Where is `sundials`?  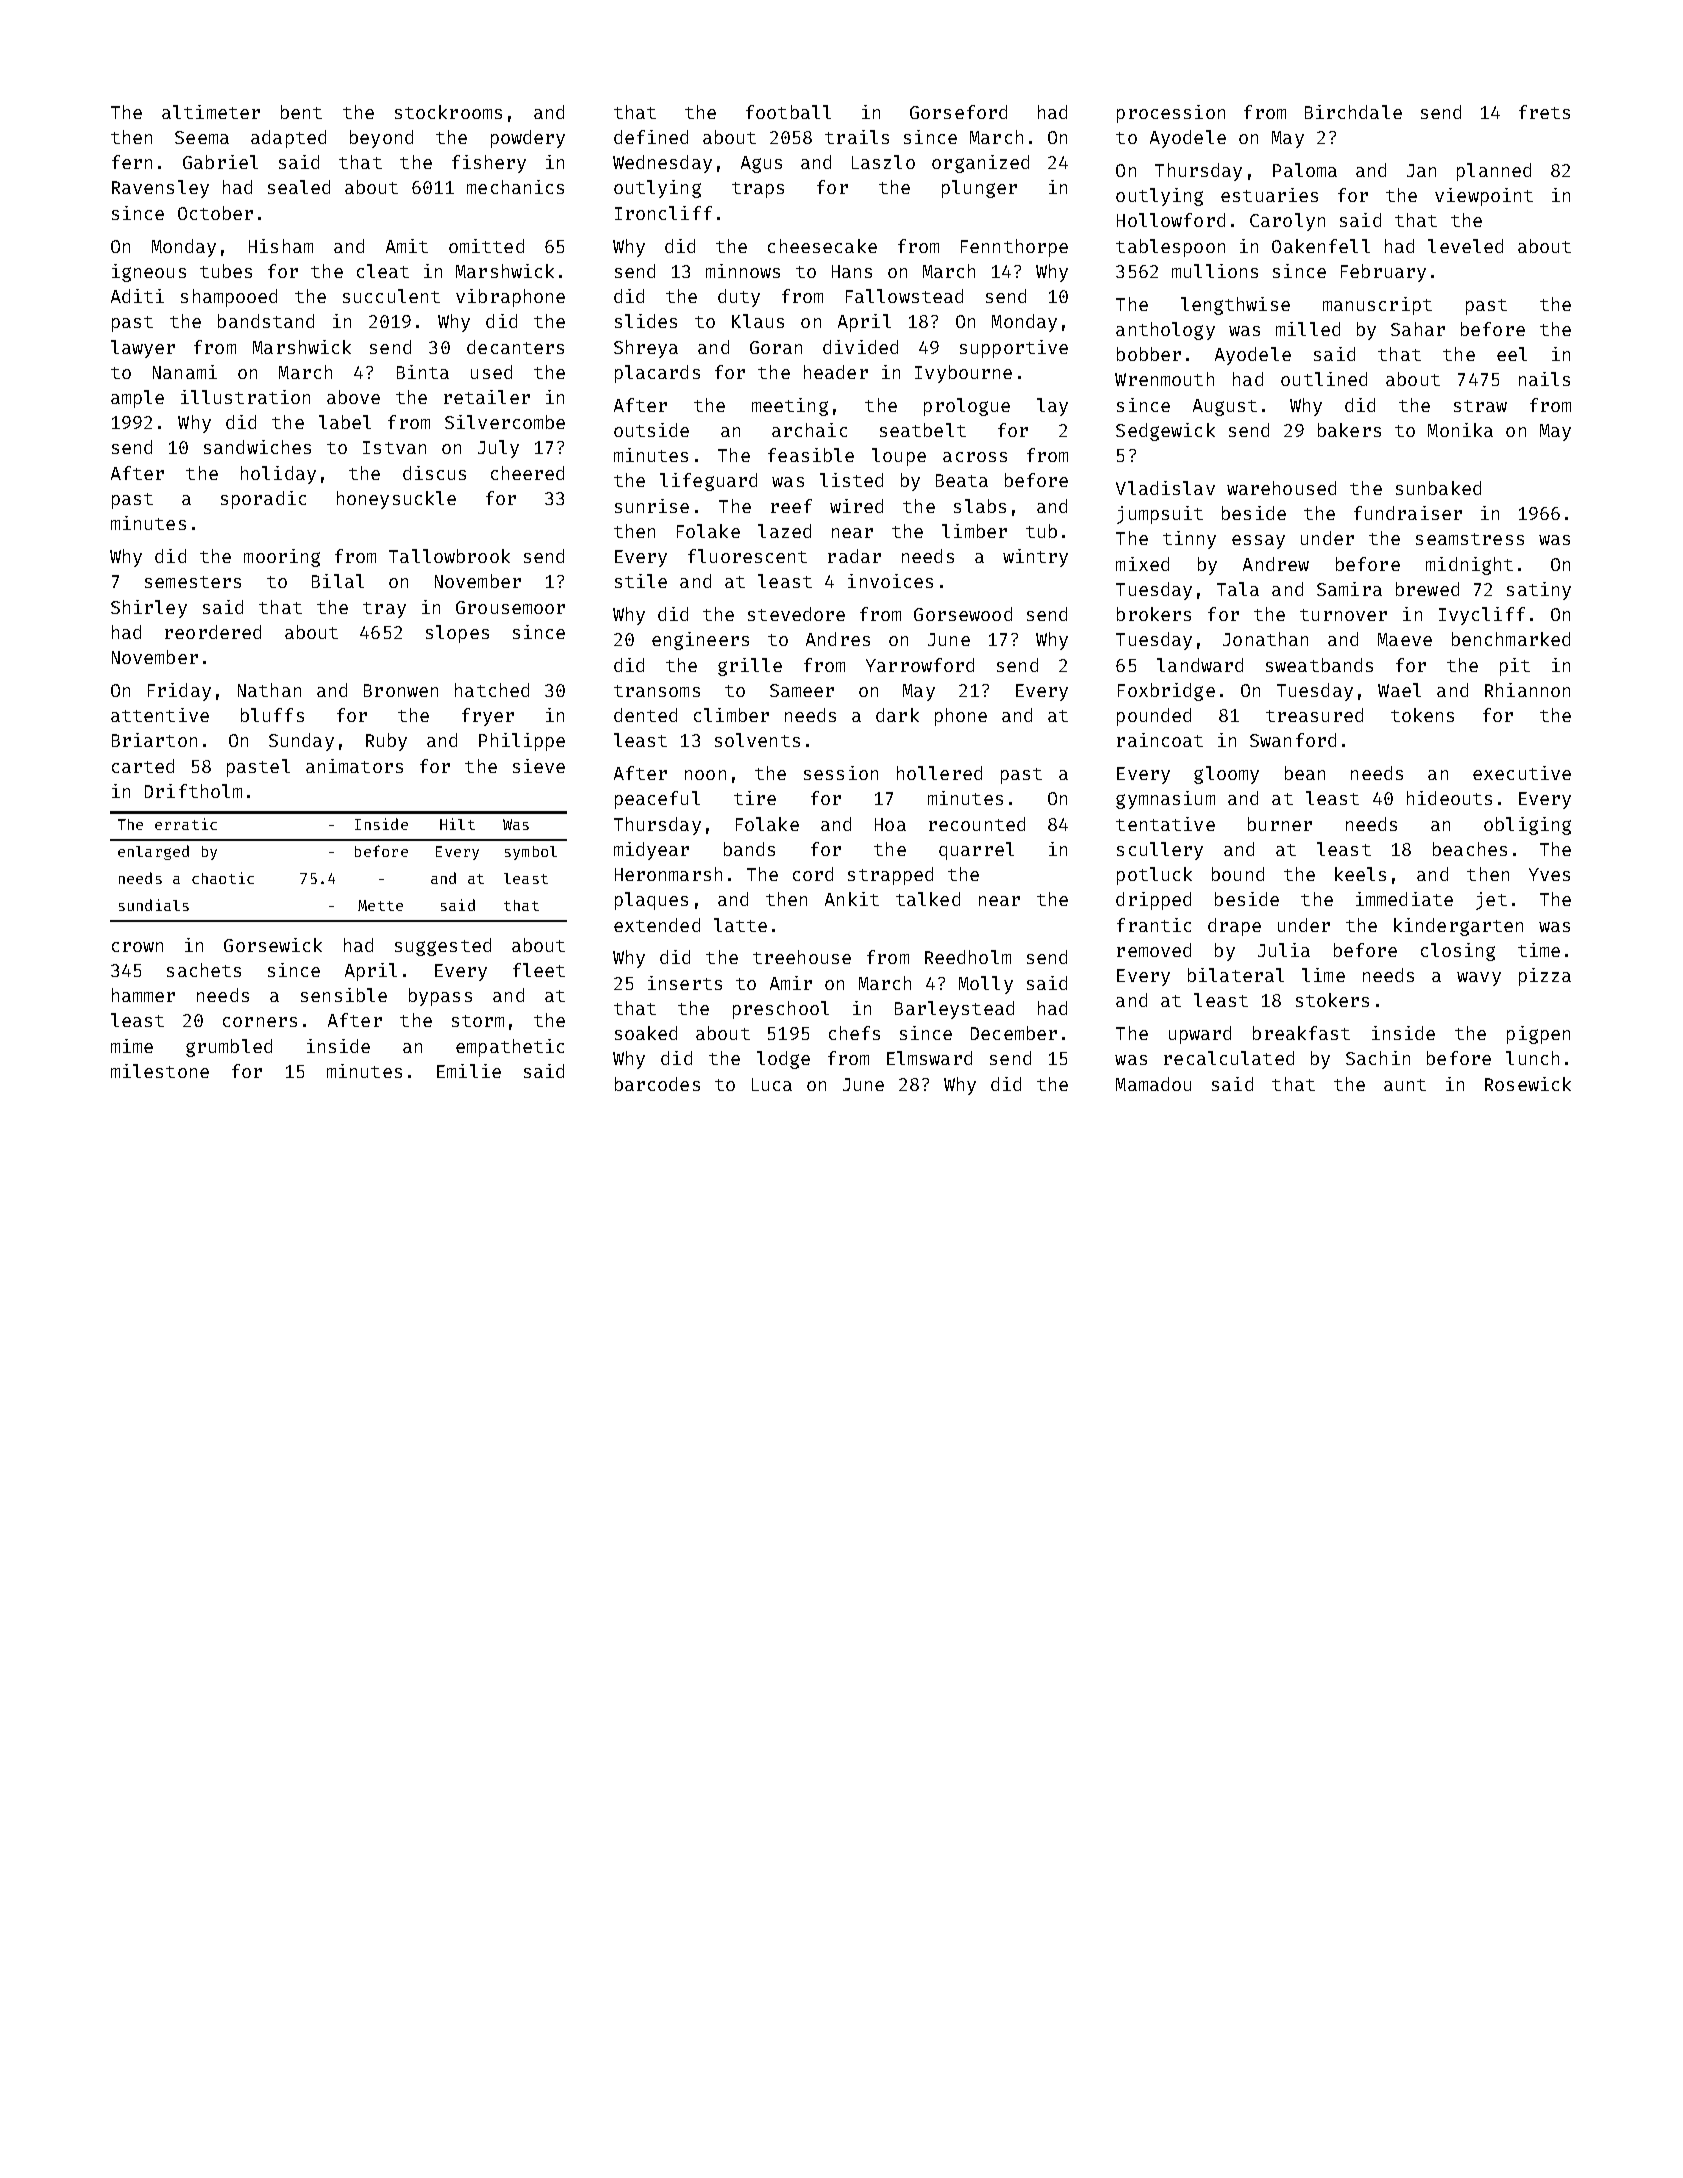 sundials is located at coordinates (154, 905).
